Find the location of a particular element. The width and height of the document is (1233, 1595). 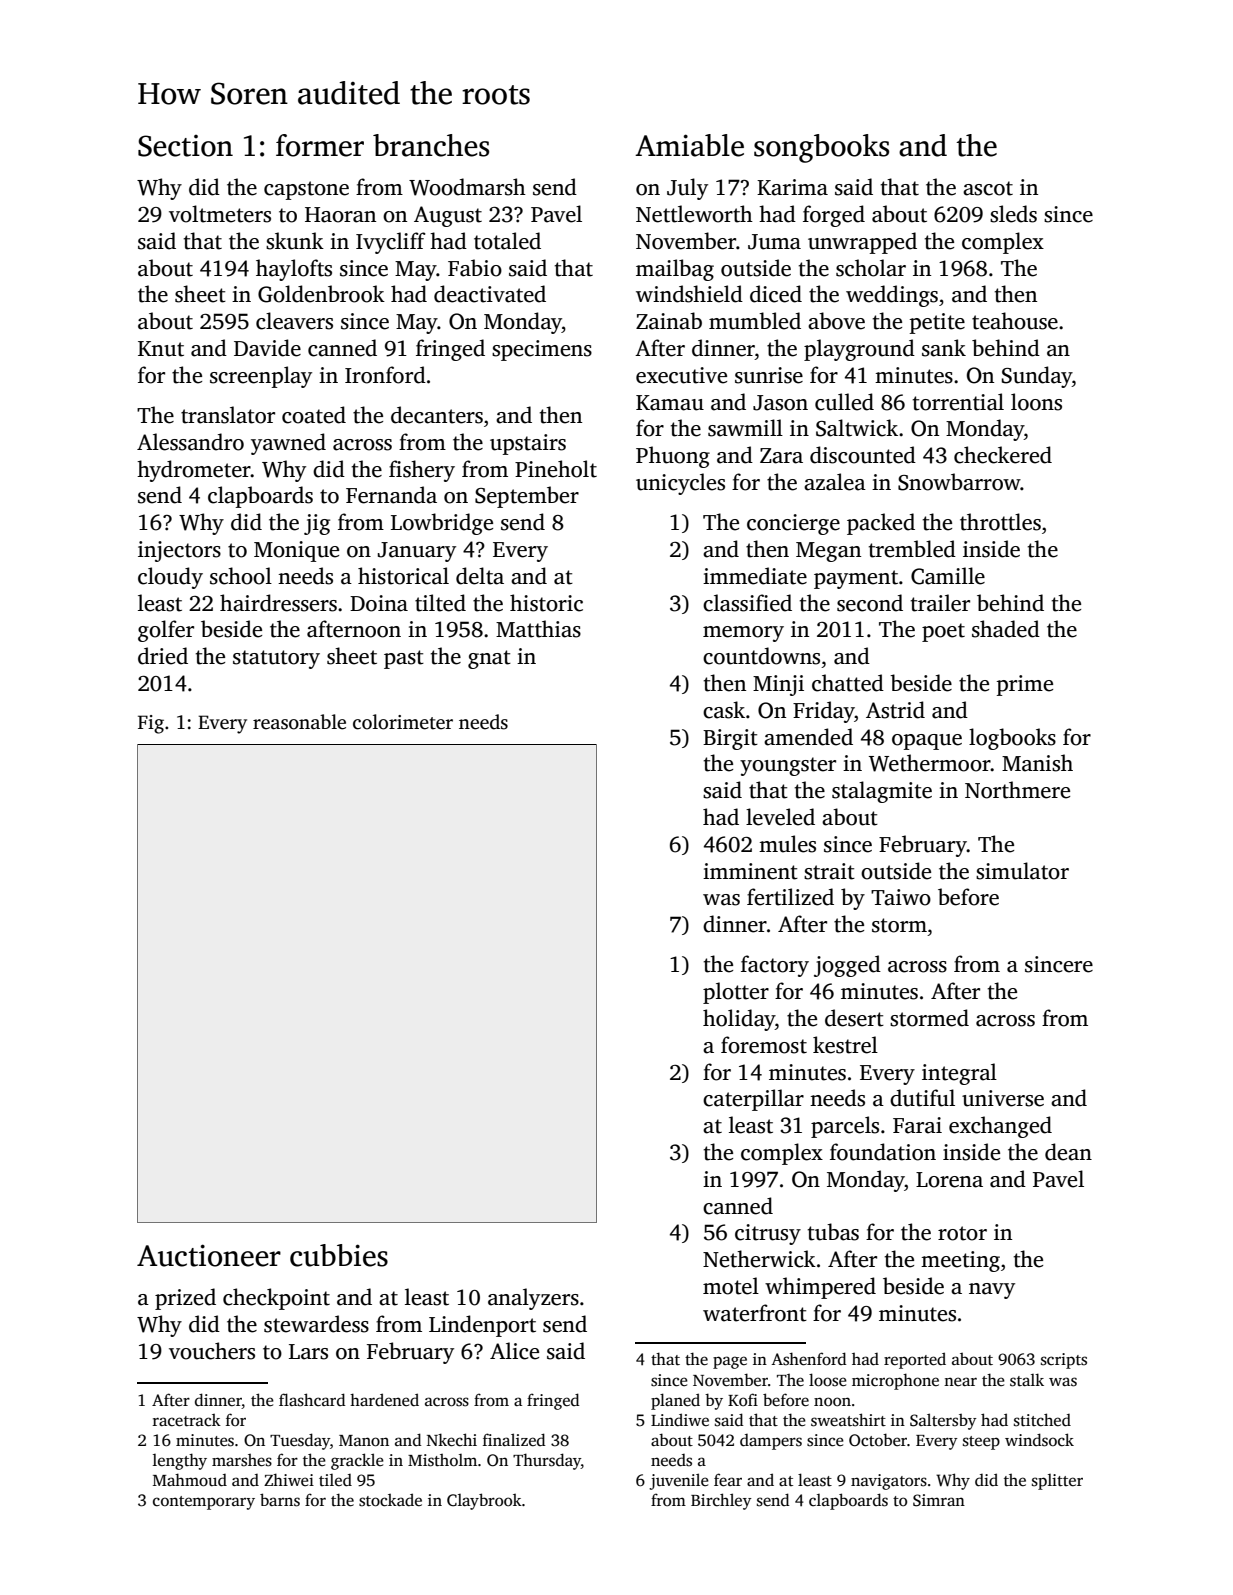

Simran is located at coordinates (939, 1500).
